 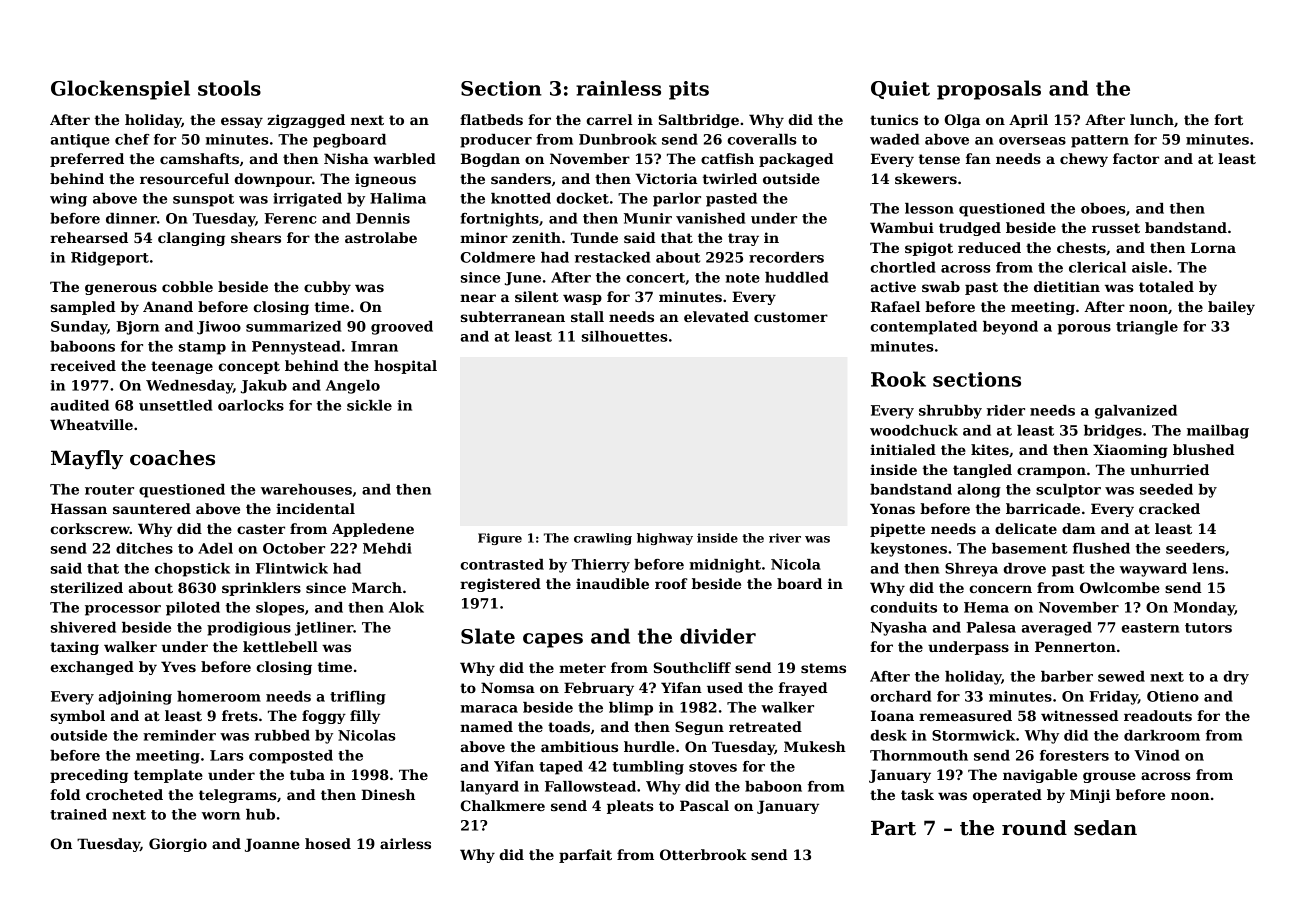 I want to click on knotted, so click(x=521, y=198).
